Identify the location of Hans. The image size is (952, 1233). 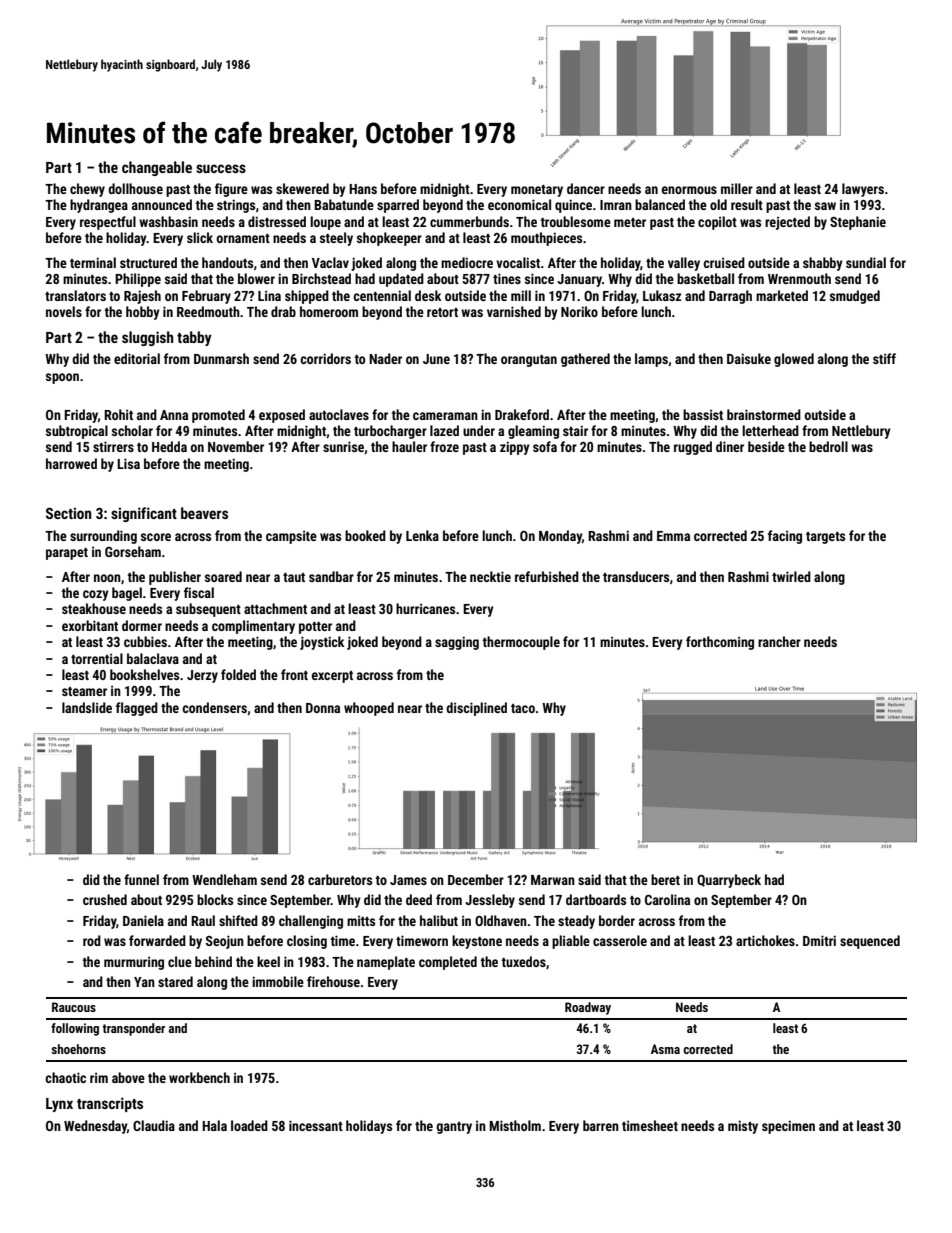
(363, 189).
